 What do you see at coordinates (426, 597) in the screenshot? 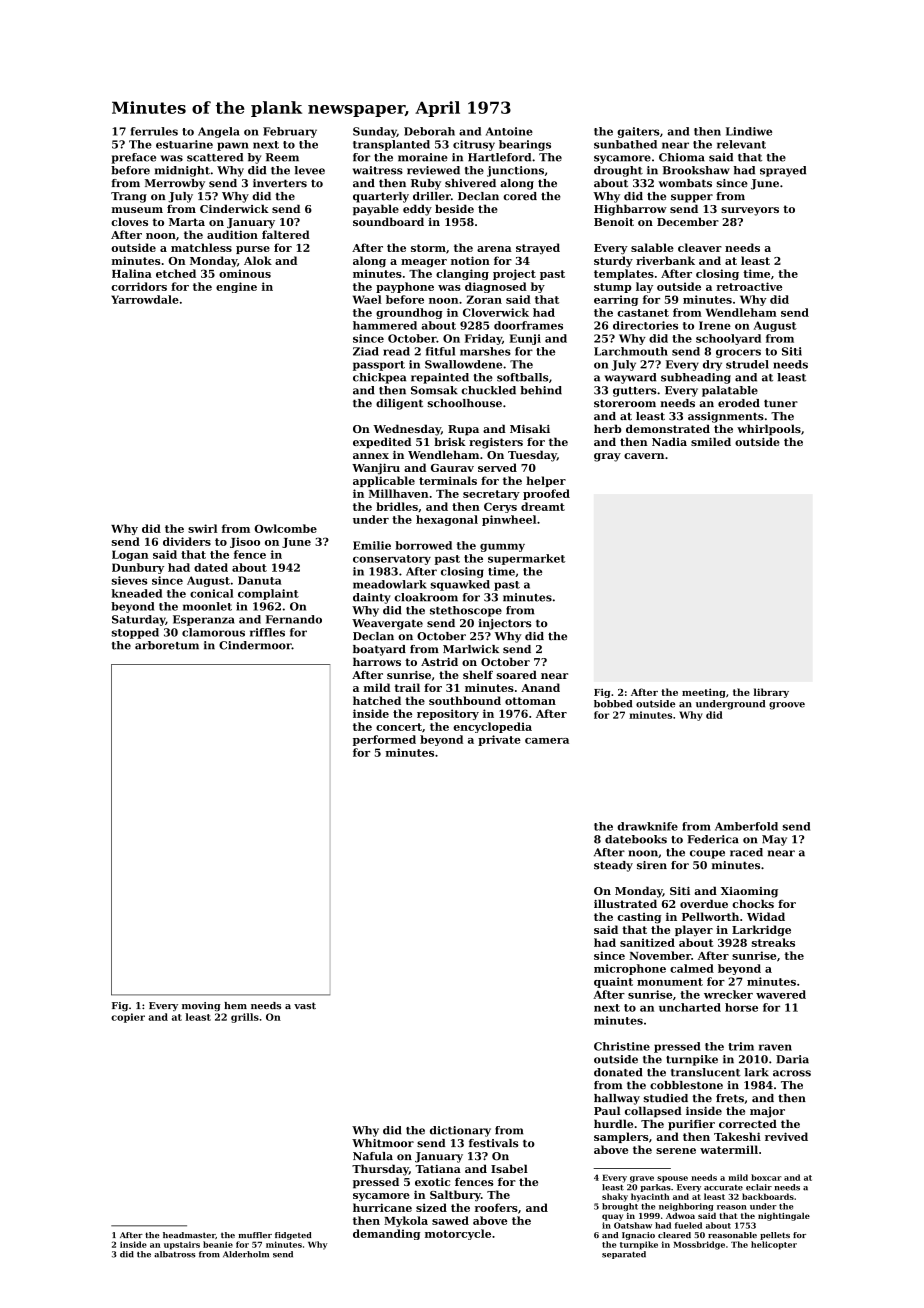
I see `cloakroom` at bounding box center [426, 597].
